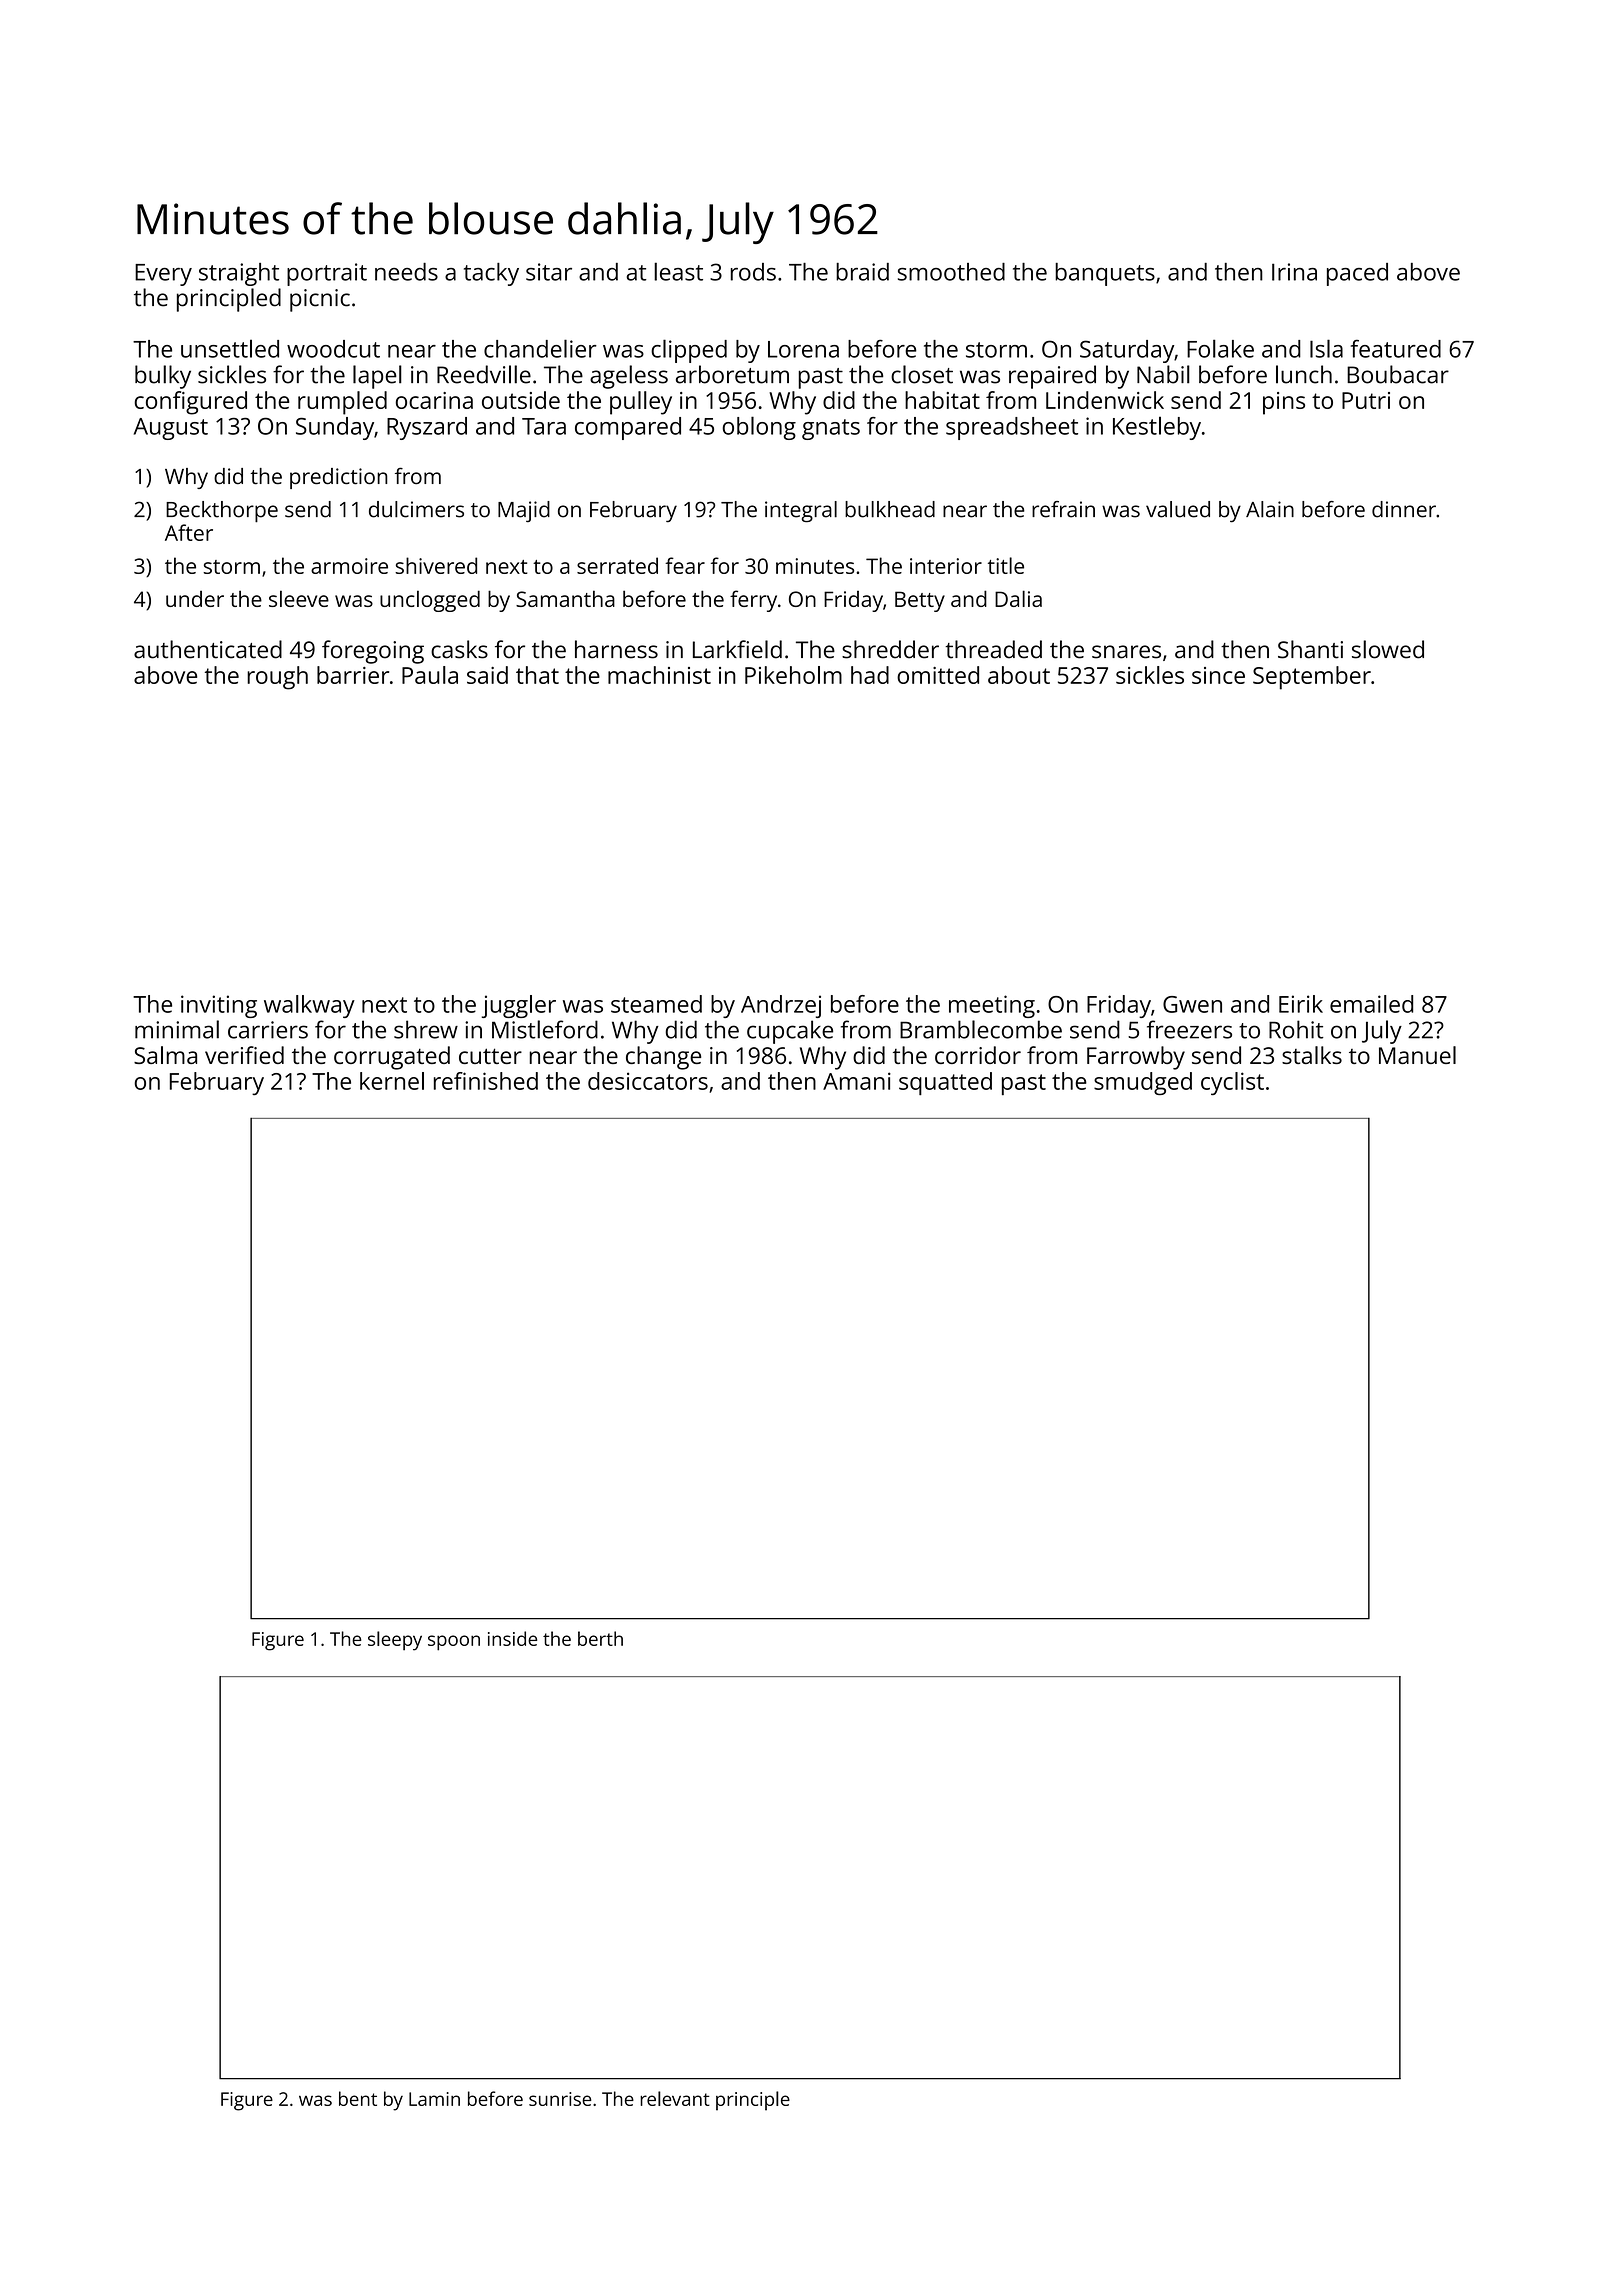  I want to click on bent, so click(358, 2098).
